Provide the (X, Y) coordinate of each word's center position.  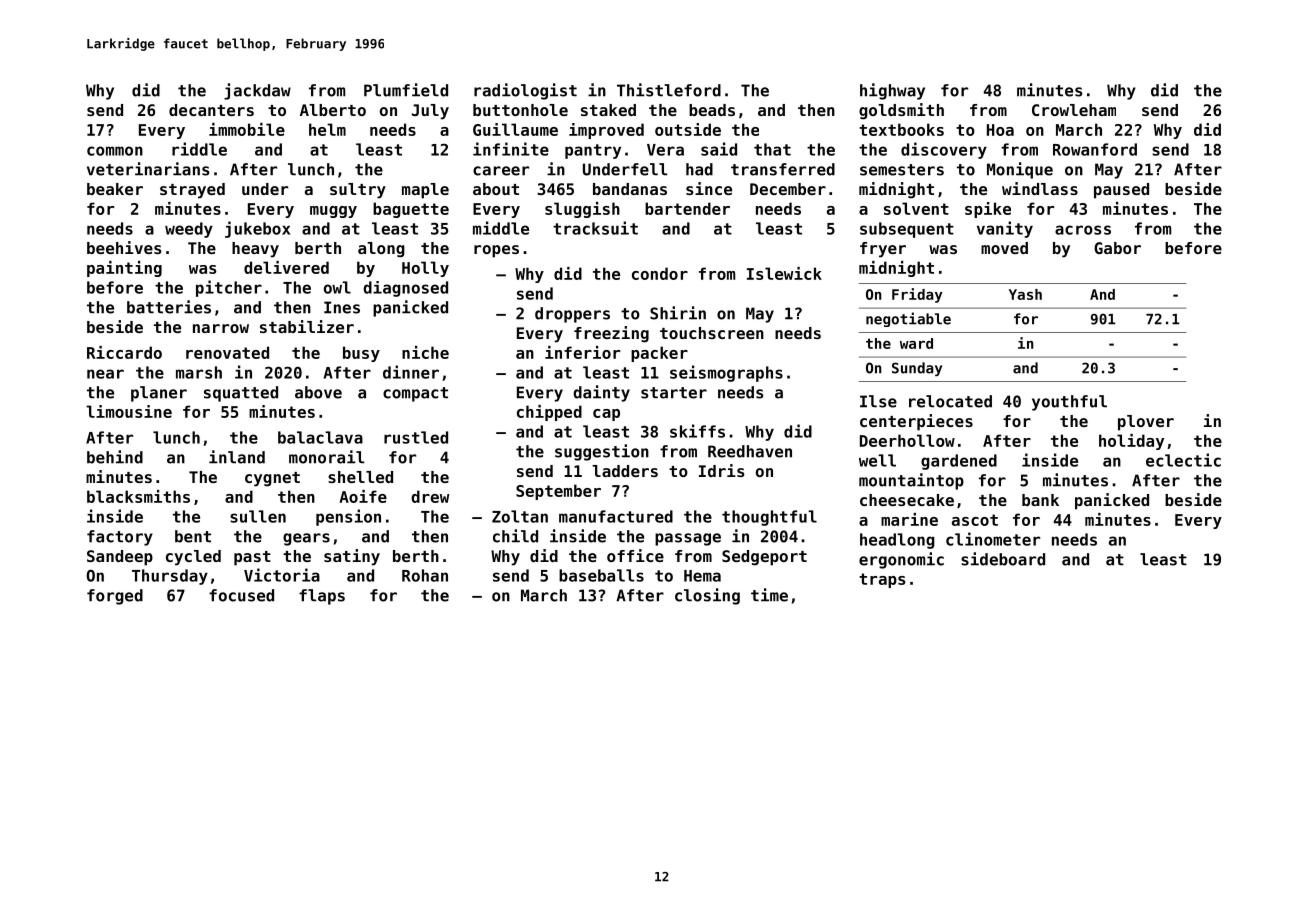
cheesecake (907, 500)
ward (916, 343)
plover (1146, 423)
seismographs (726, 373)
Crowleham (1074, 110)
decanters (211, 110)
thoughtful (769, 518)
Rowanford (1095, 149)
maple (425, 191)
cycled (193, 558)
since (709, 188)
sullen (258, 516)
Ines (342, 307)
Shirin (678, 313)
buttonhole (520, 110)
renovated (227, 352)
